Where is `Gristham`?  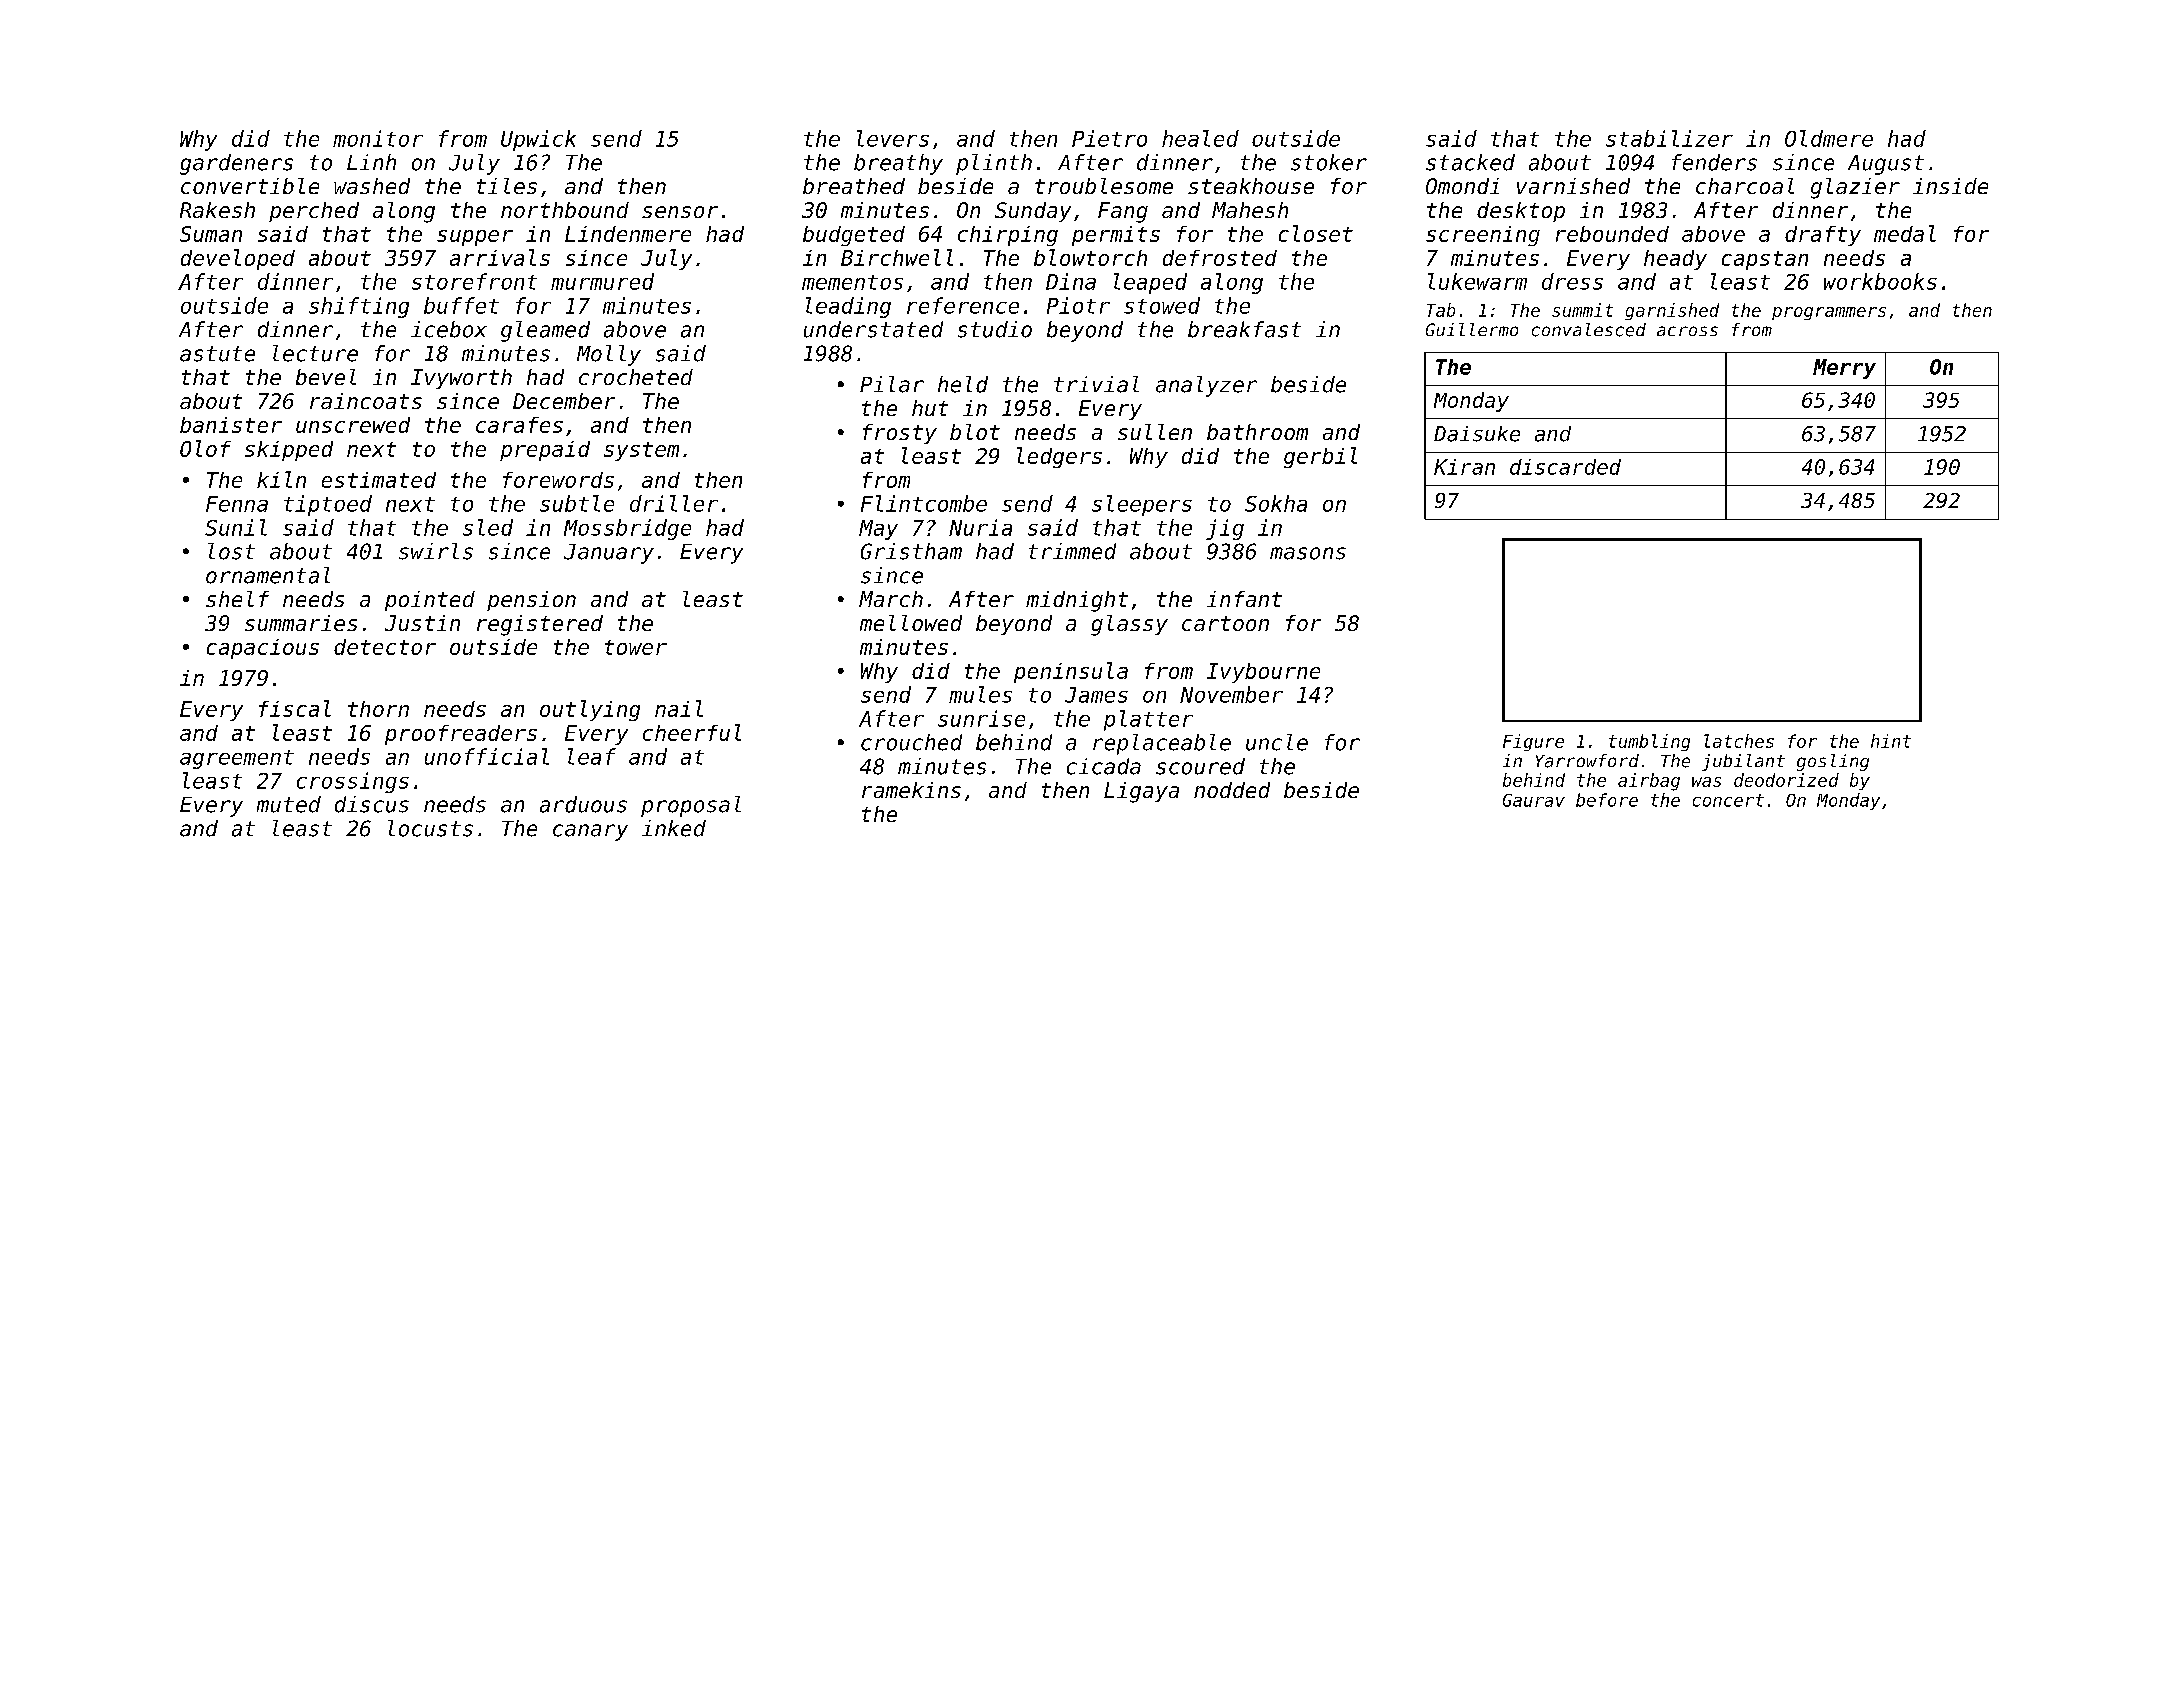
Gristham is located at coordinates (911, 551).
